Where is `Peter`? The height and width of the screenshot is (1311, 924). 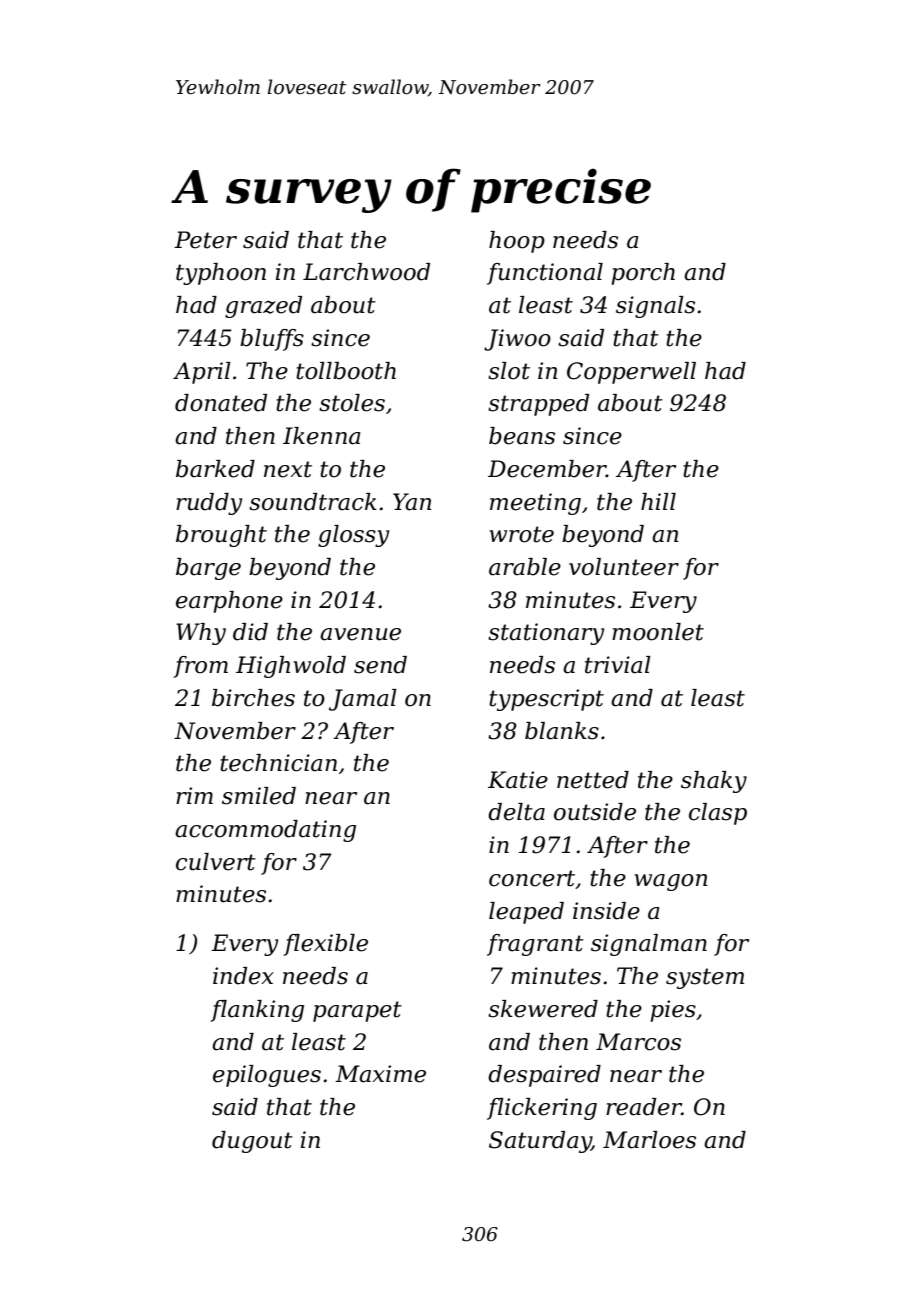
Peter is located at coordinates (205, 240).
